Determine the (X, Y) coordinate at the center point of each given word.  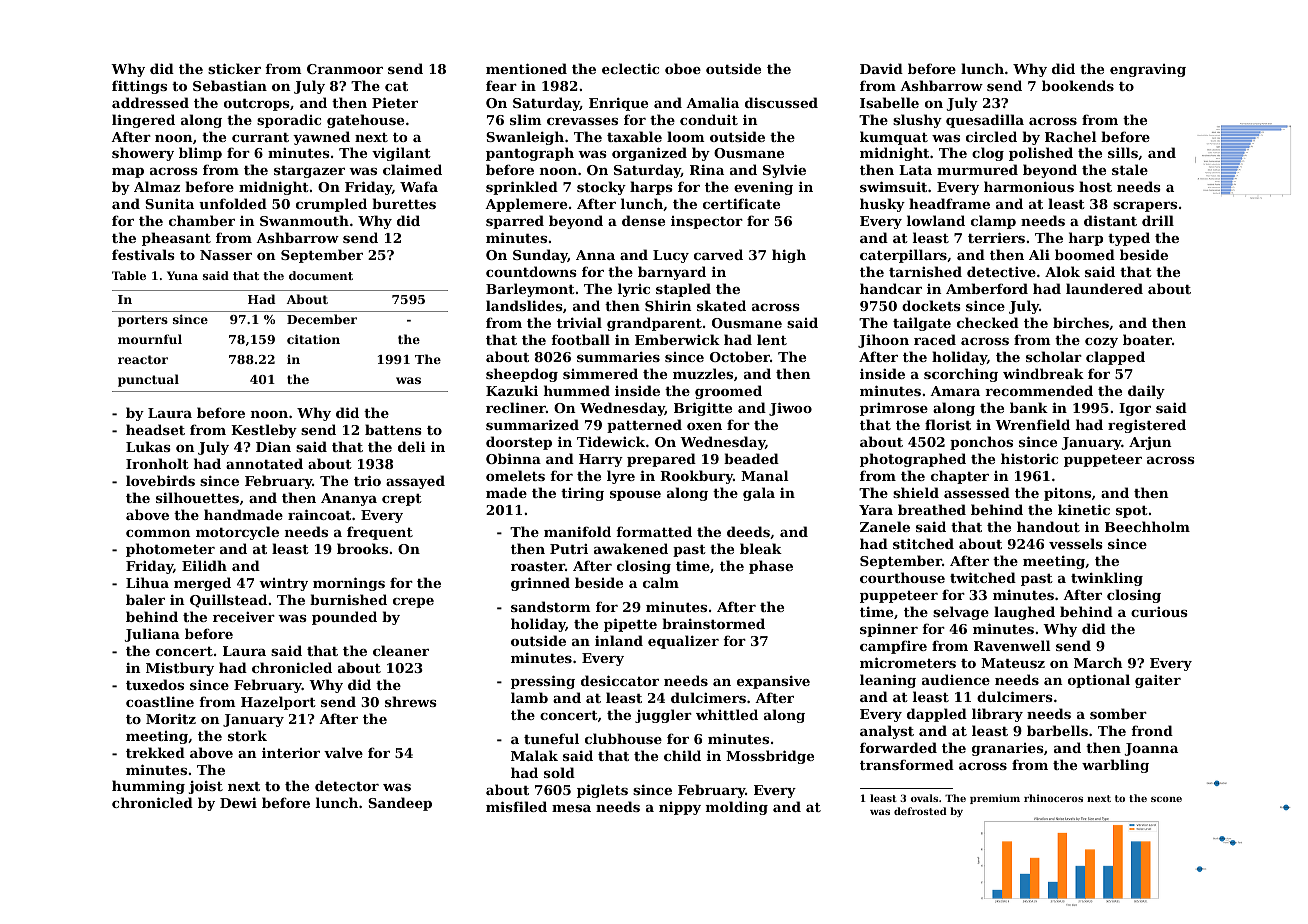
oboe (683, 68)
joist (206, 787)
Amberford (987, 288)
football (581, 339)
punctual (148, 380)
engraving (1148, 70)
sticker (234, 68)
